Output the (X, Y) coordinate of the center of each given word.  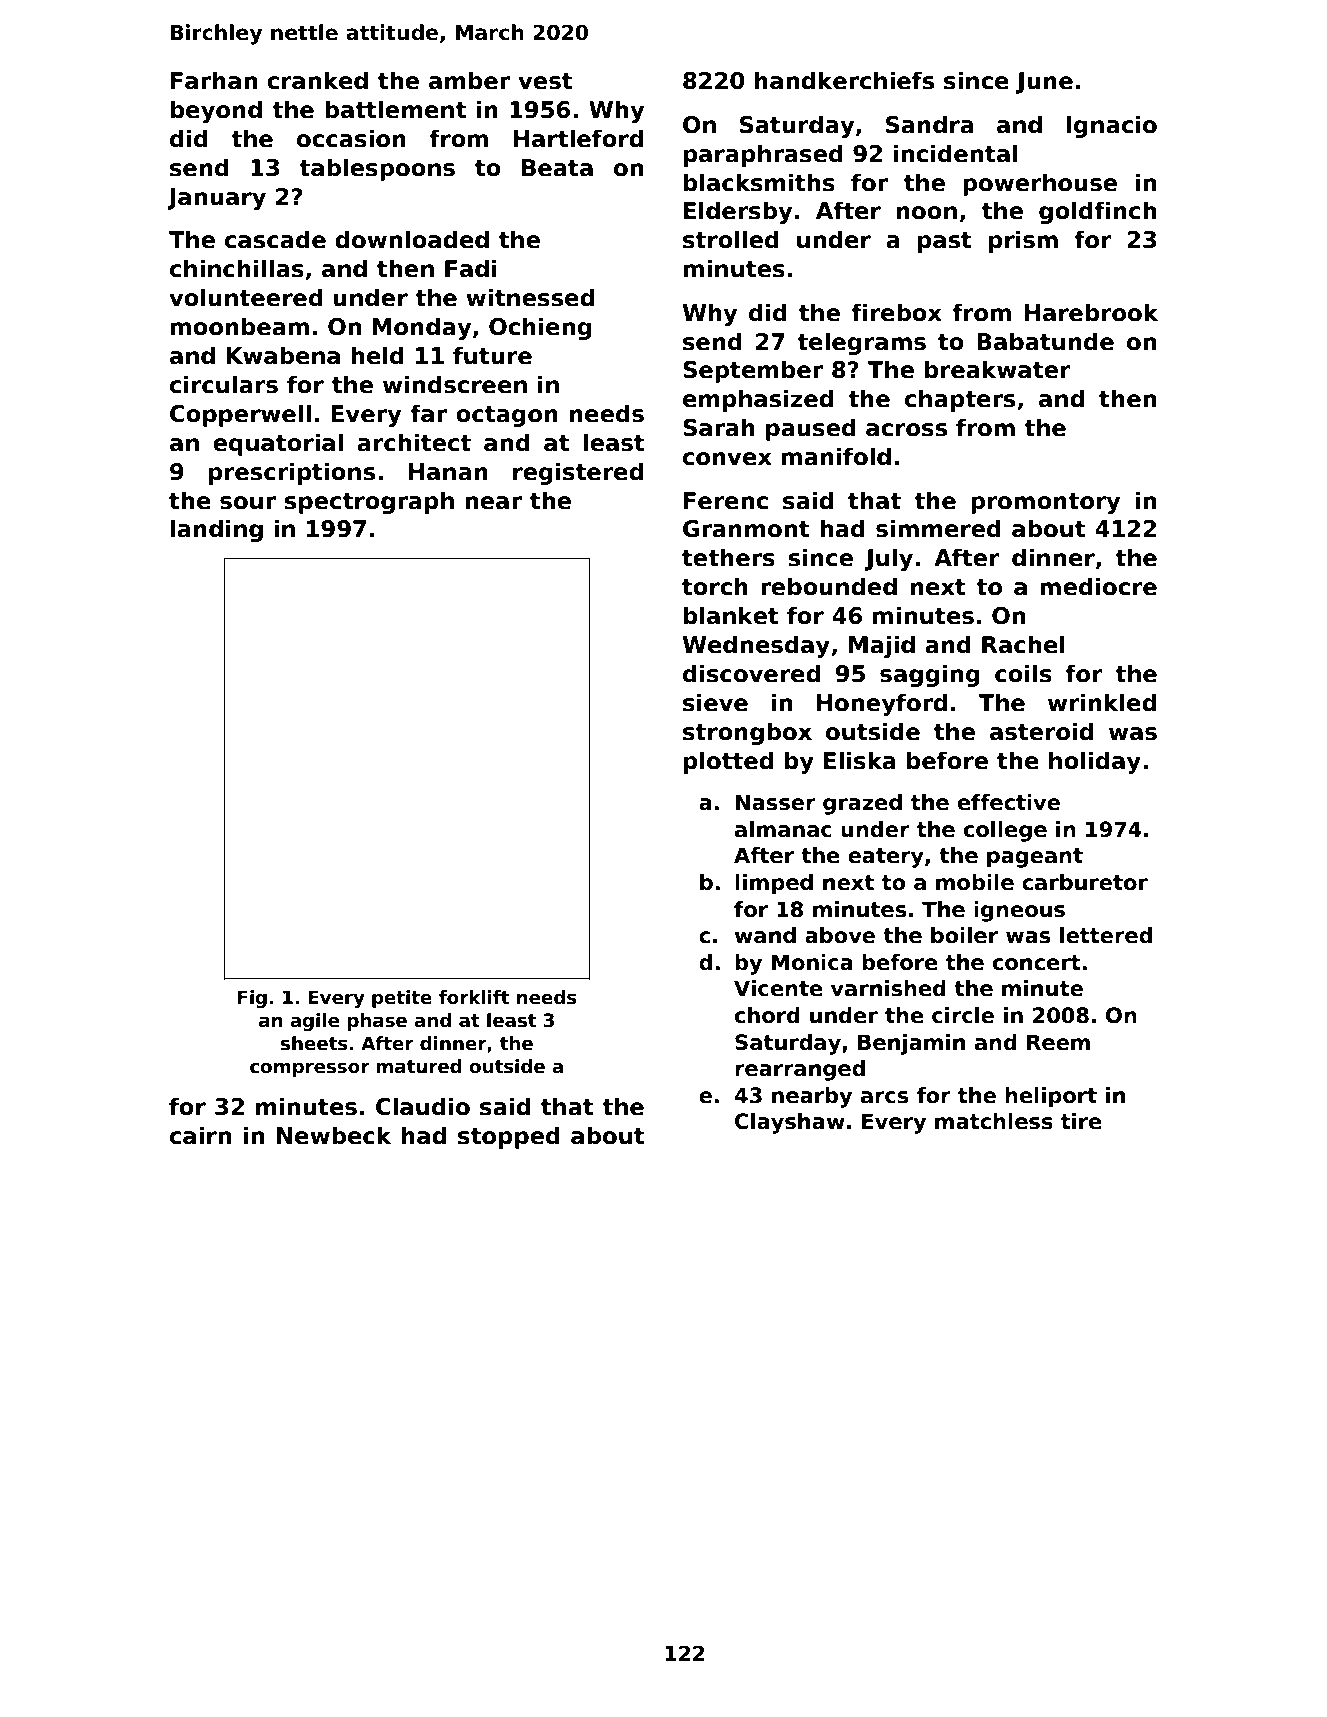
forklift (474, 997)
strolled (731, 239)
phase (377, 1022)
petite (402, 999)
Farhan (214, 80)
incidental (956, 153)
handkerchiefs (844, 80)
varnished (888, 988)
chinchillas (237, 268)
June (1044, 83)
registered (578, 473)
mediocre (1098, 586)
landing (217, 530)
